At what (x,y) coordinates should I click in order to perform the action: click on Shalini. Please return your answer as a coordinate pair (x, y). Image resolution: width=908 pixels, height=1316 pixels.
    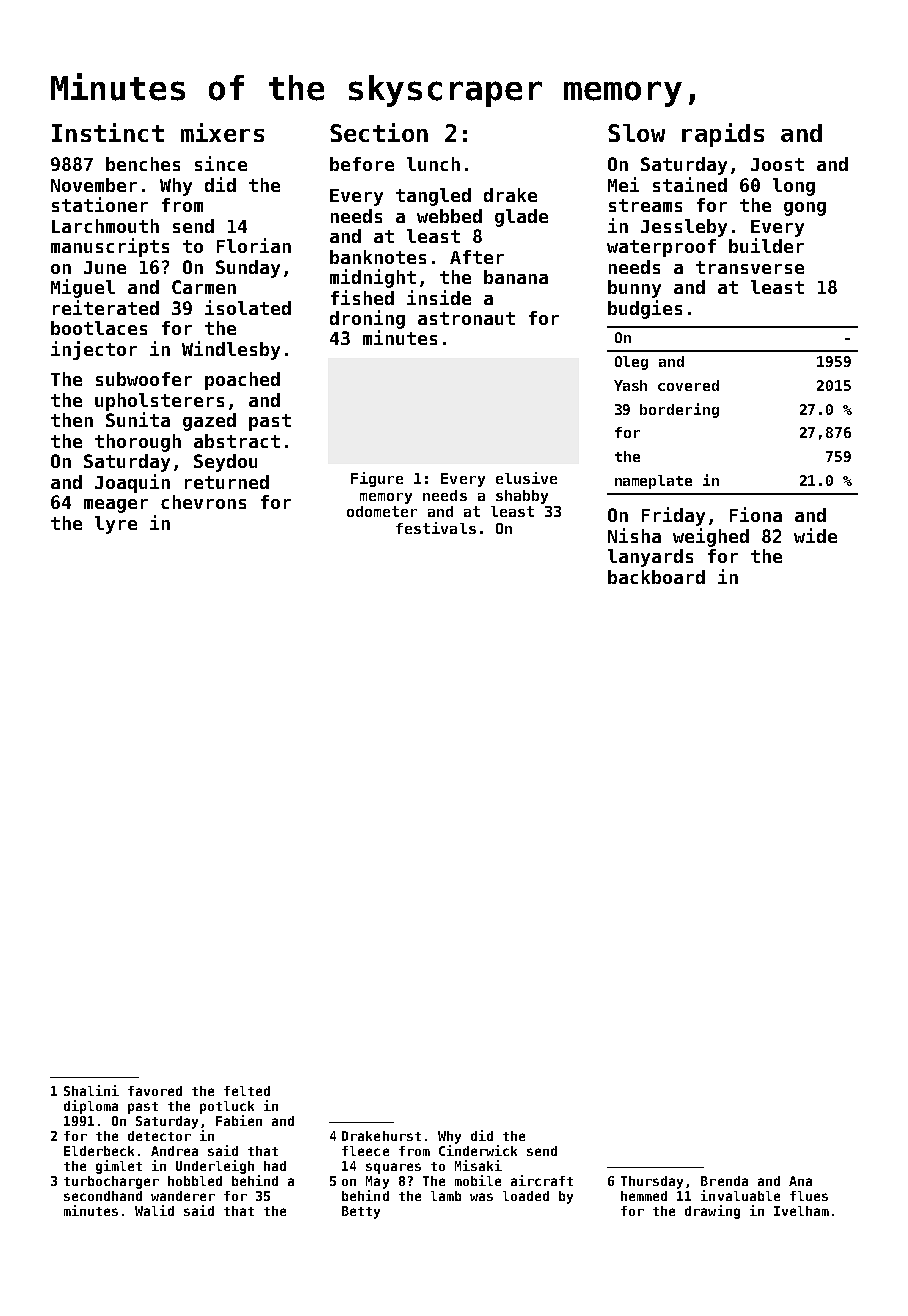
    Looking at the image, I should click on (91, 1090).
